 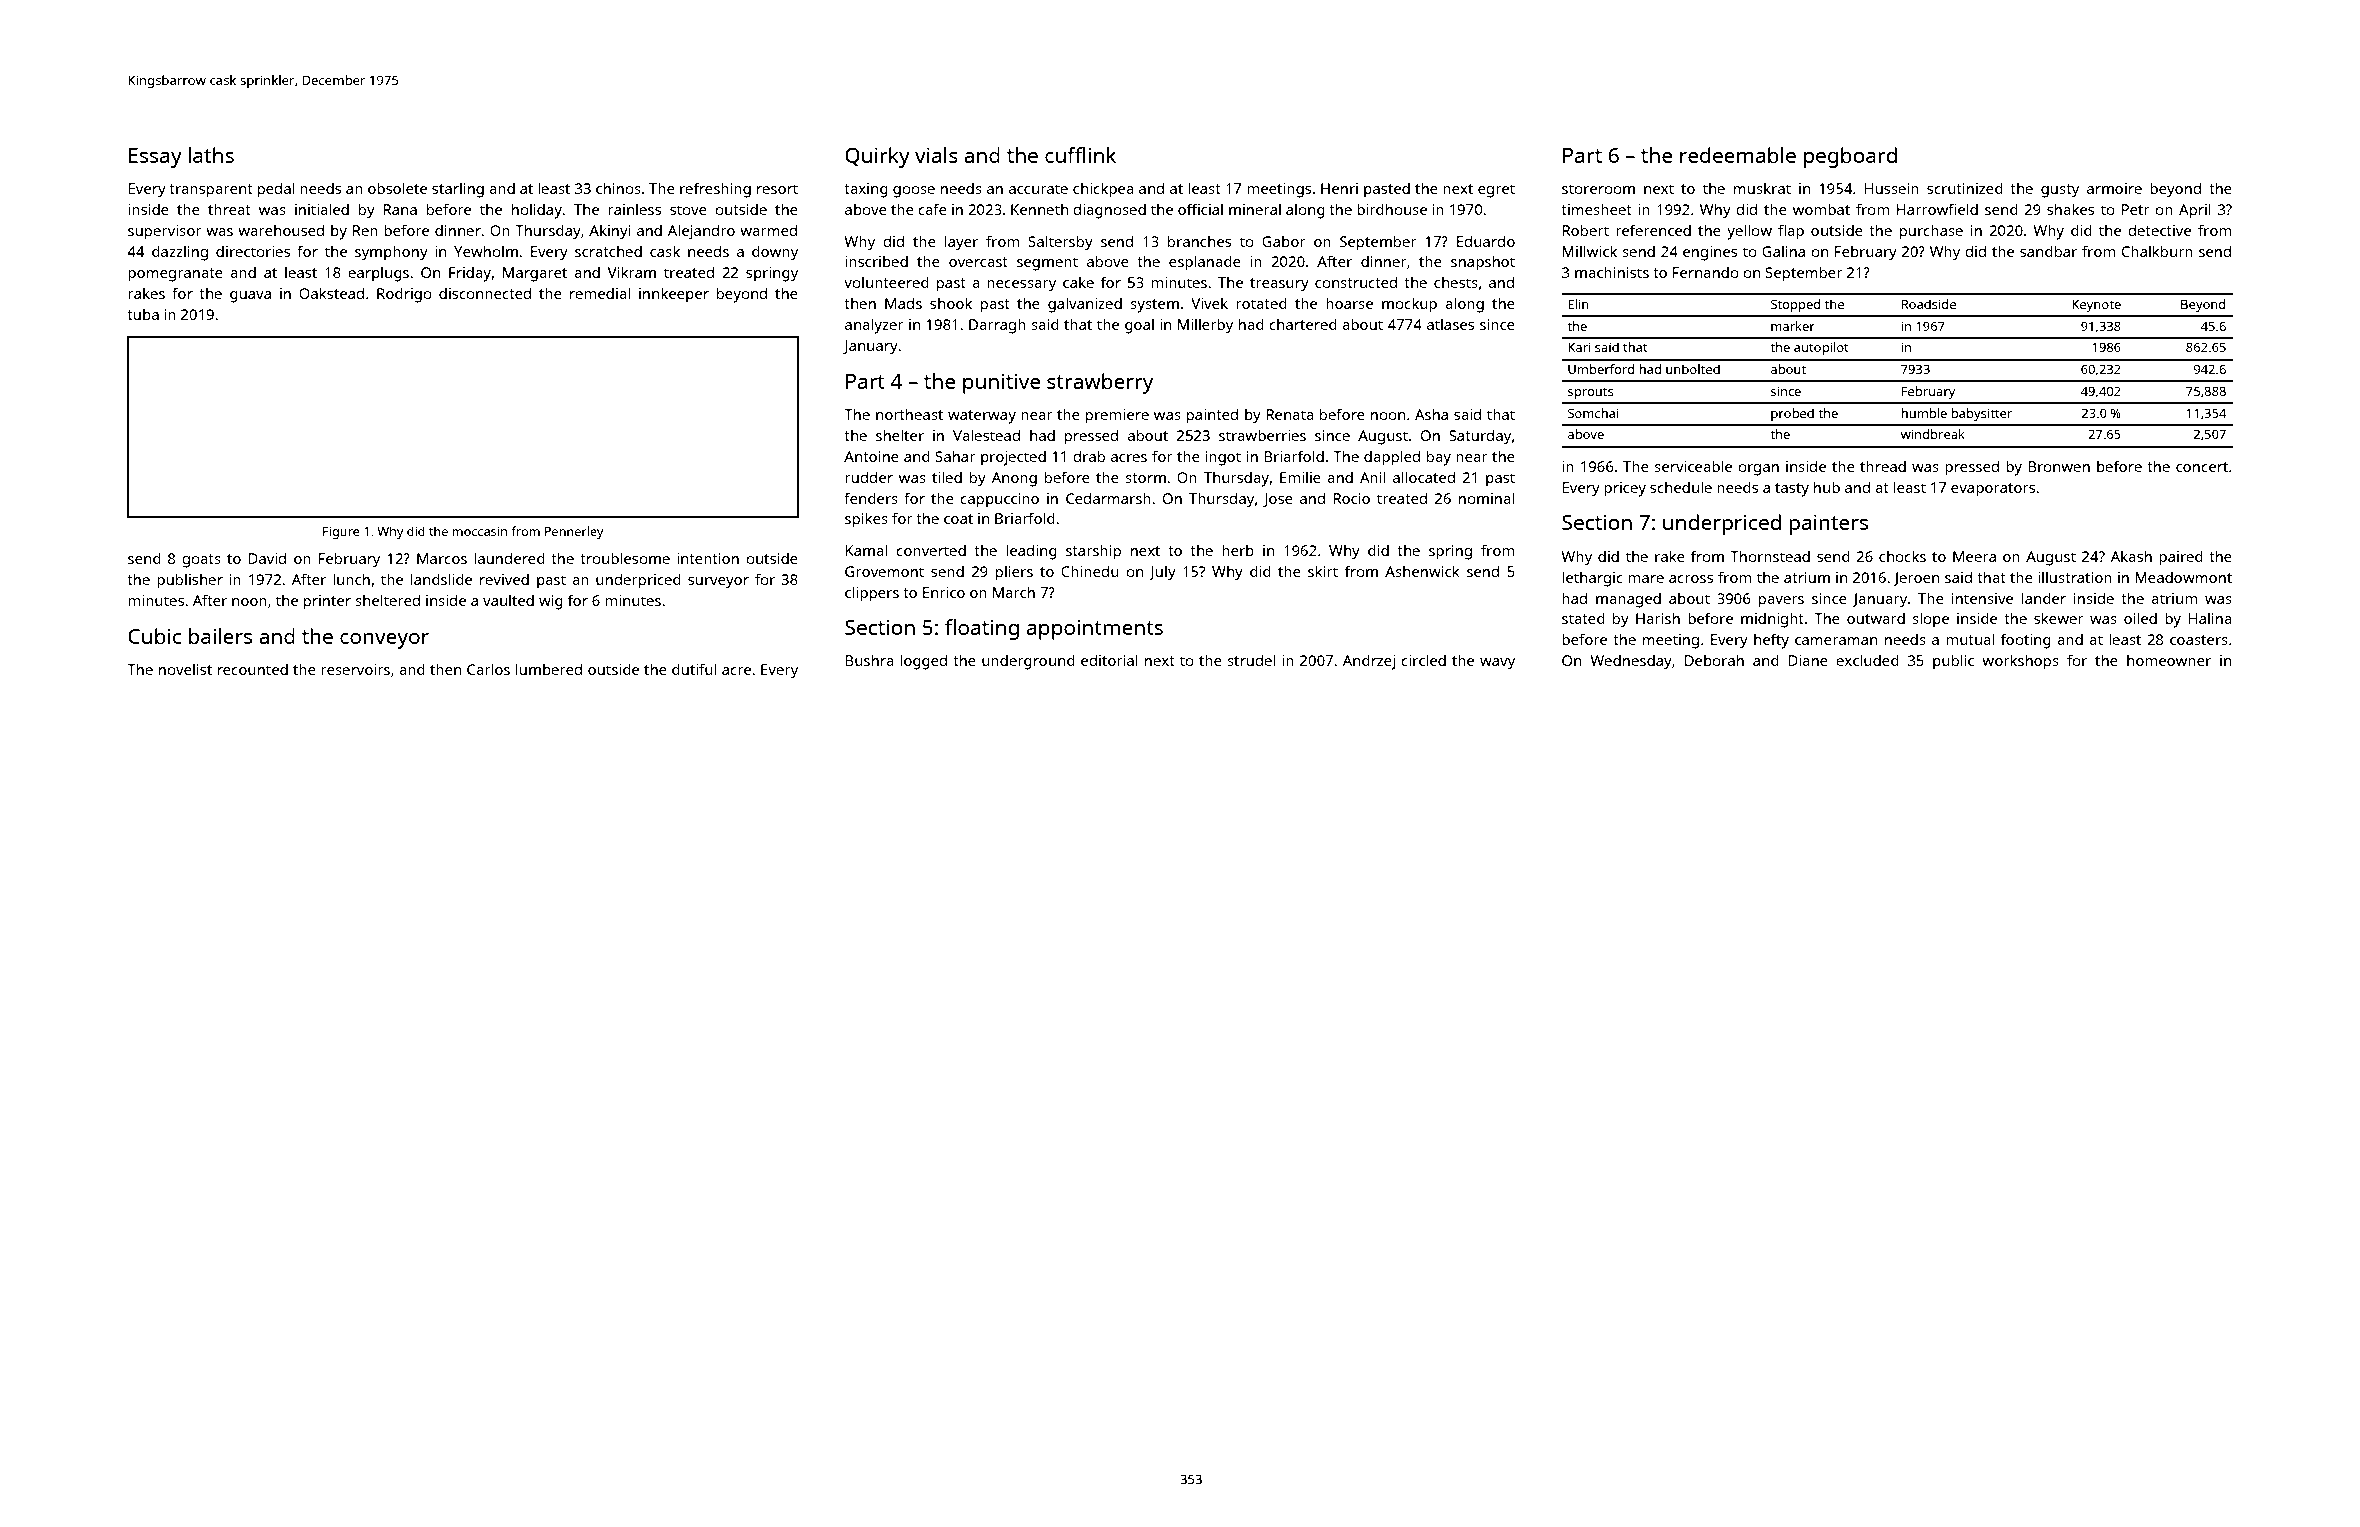 What do you see at coordinates (1080, 155) in the document?
I see `cufflink` at bounding box center [1080, 155].
